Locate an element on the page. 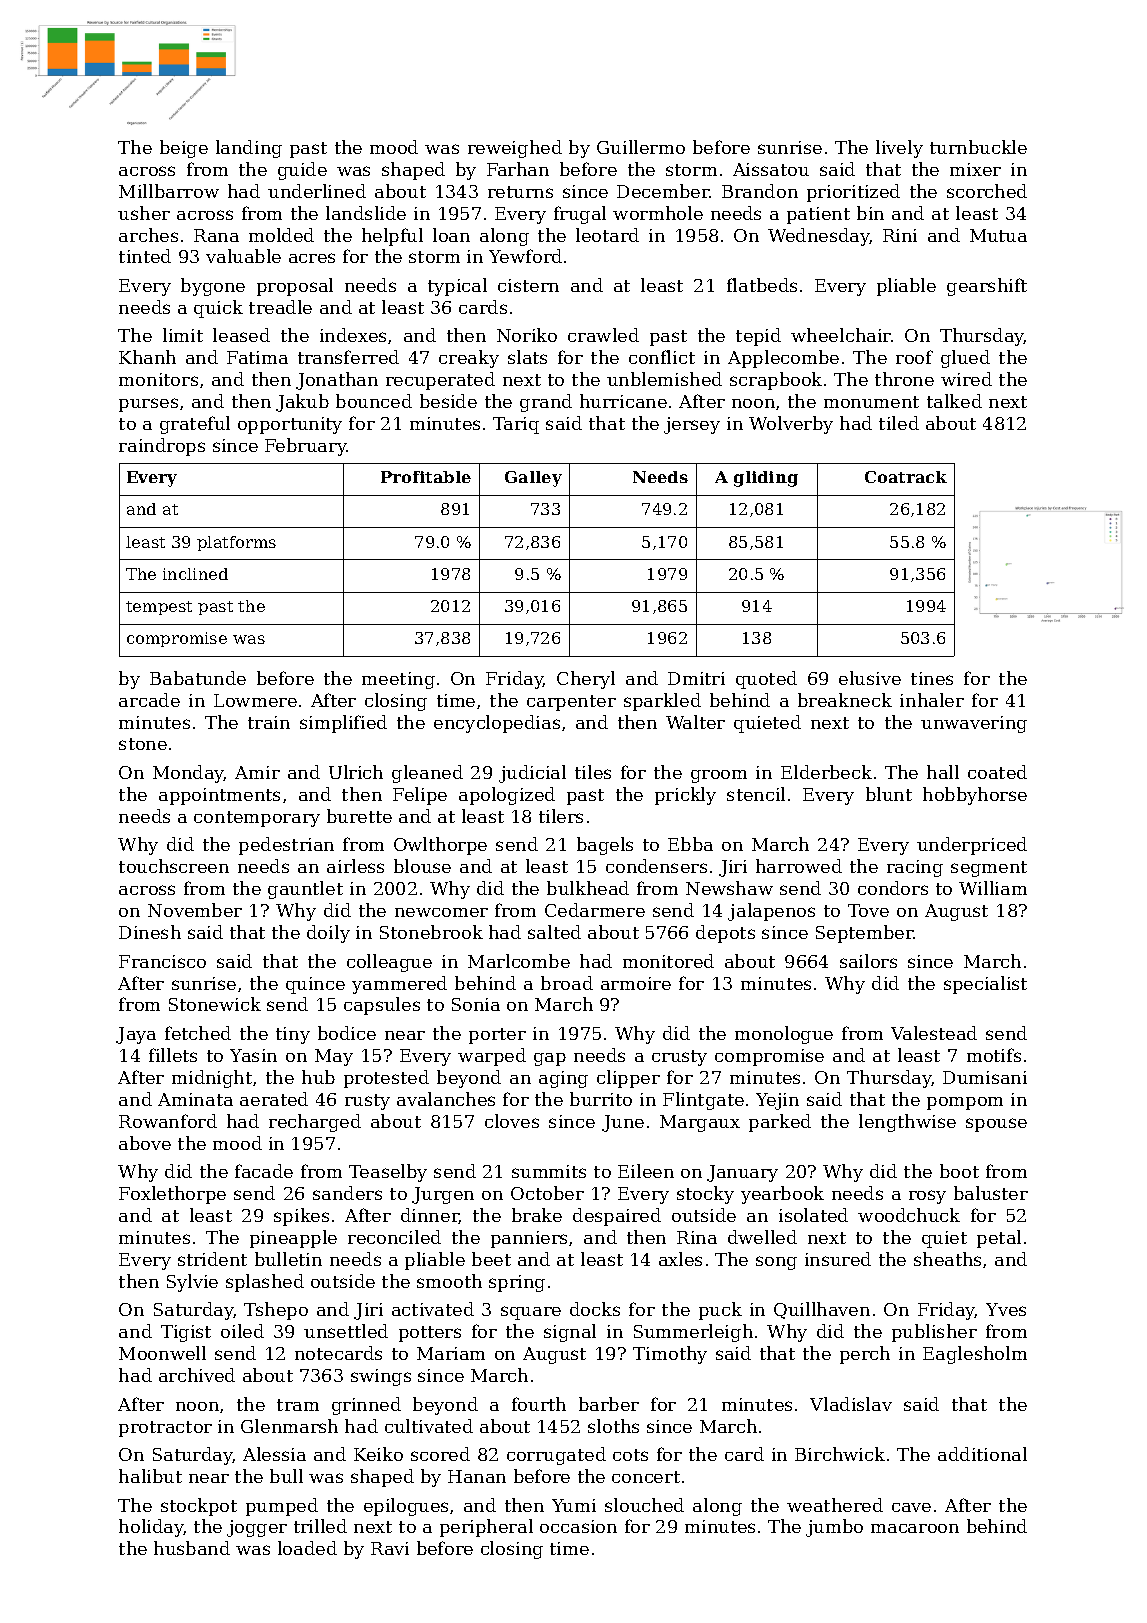 The image size is (1147, 1623). loan is located at coordinates (451, 235).
